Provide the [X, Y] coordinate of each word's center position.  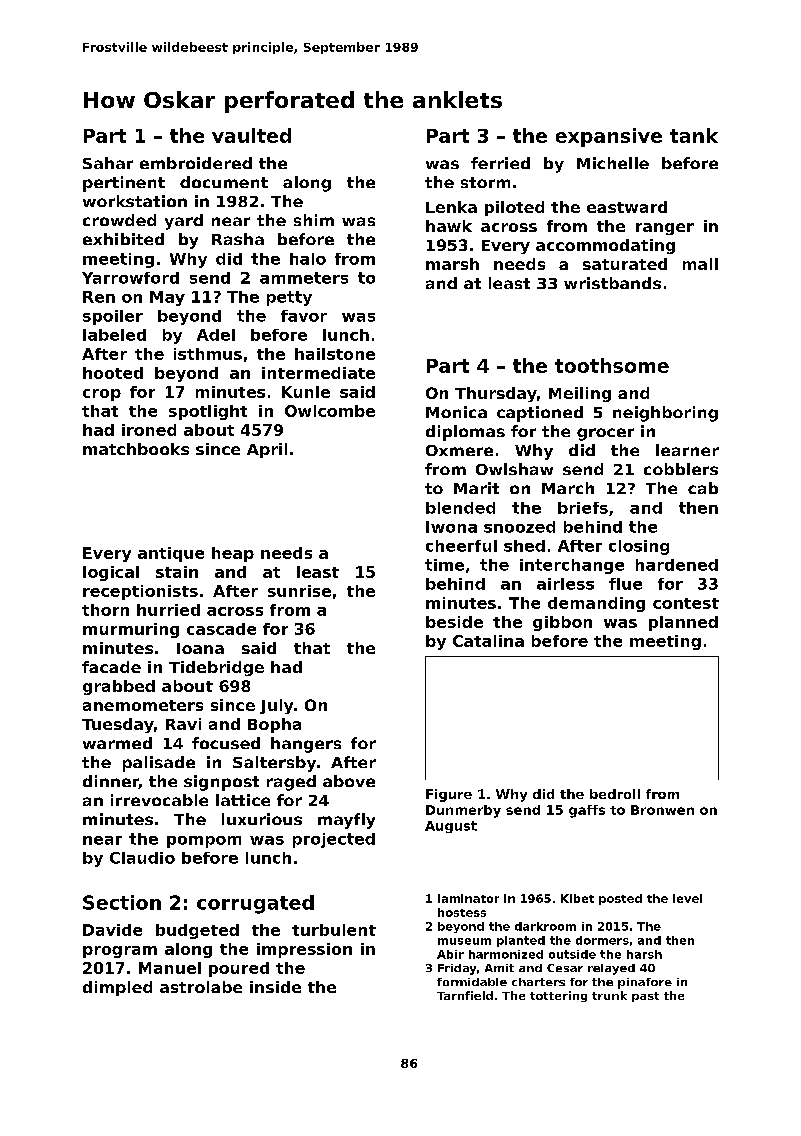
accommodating [605, 246]
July [276, 706]
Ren [99, 297]
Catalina [488, 641]
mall [700, 264]
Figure [449, 795]
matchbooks [136, 449]
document [224, 182]
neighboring [665, 414]
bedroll [615, 794]
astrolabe [201, 987]
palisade [159, 764]
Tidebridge [216, 668]
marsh [452, 264]
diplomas [465, 433]
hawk [449, 226]
